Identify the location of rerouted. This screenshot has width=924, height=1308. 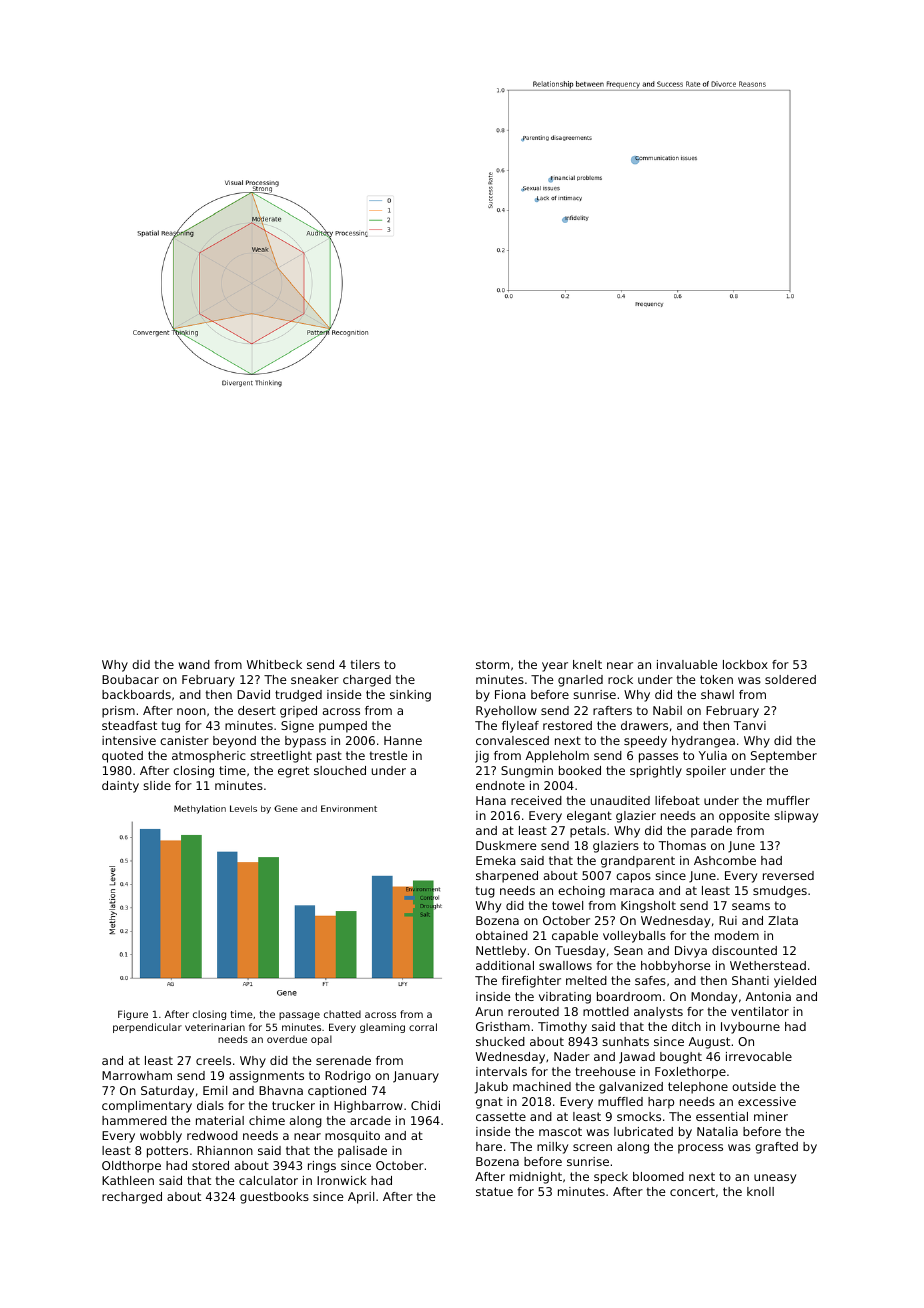
(533, 1011).
